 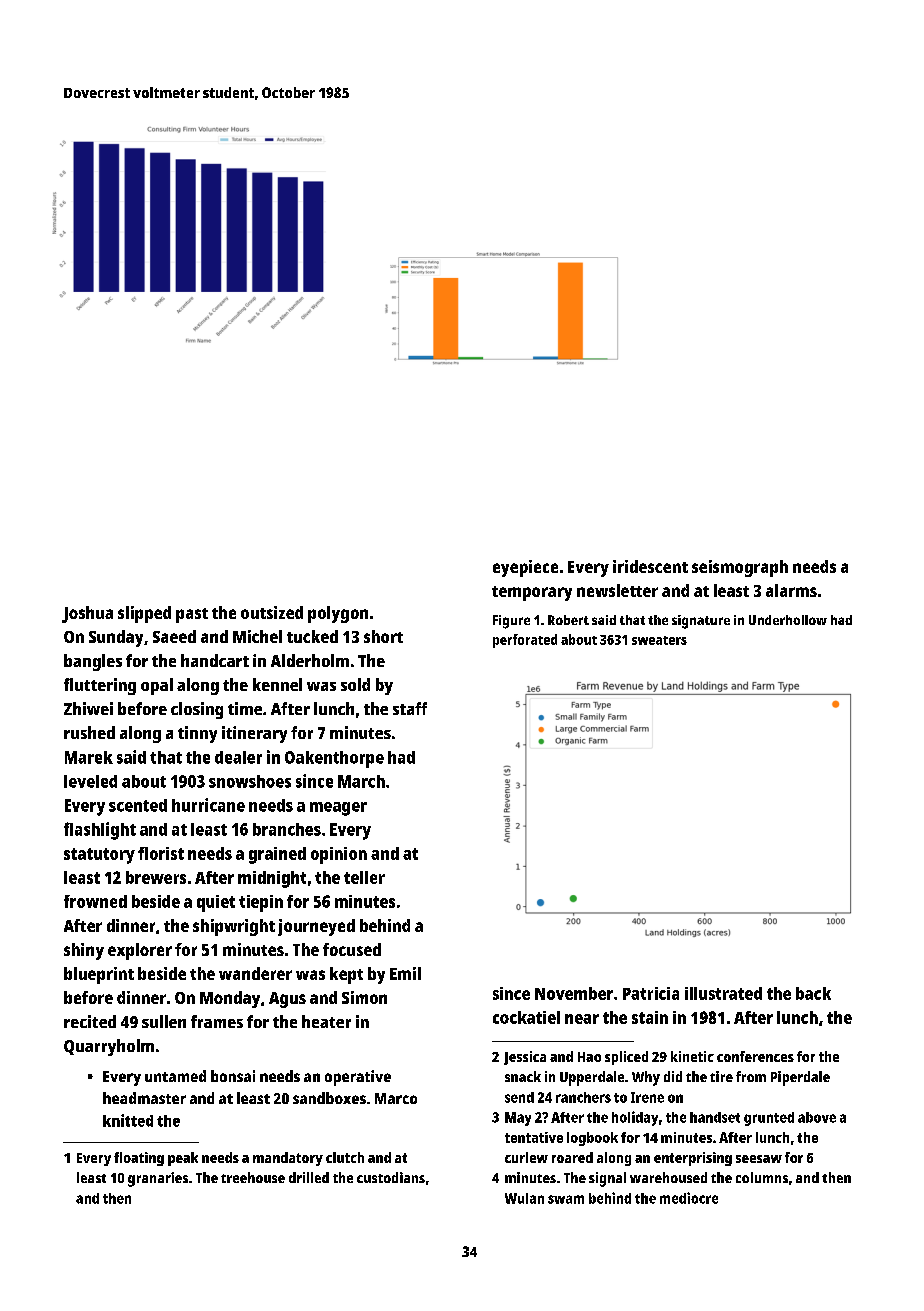 I want to click on outsized, so click(x=272, y=612).
